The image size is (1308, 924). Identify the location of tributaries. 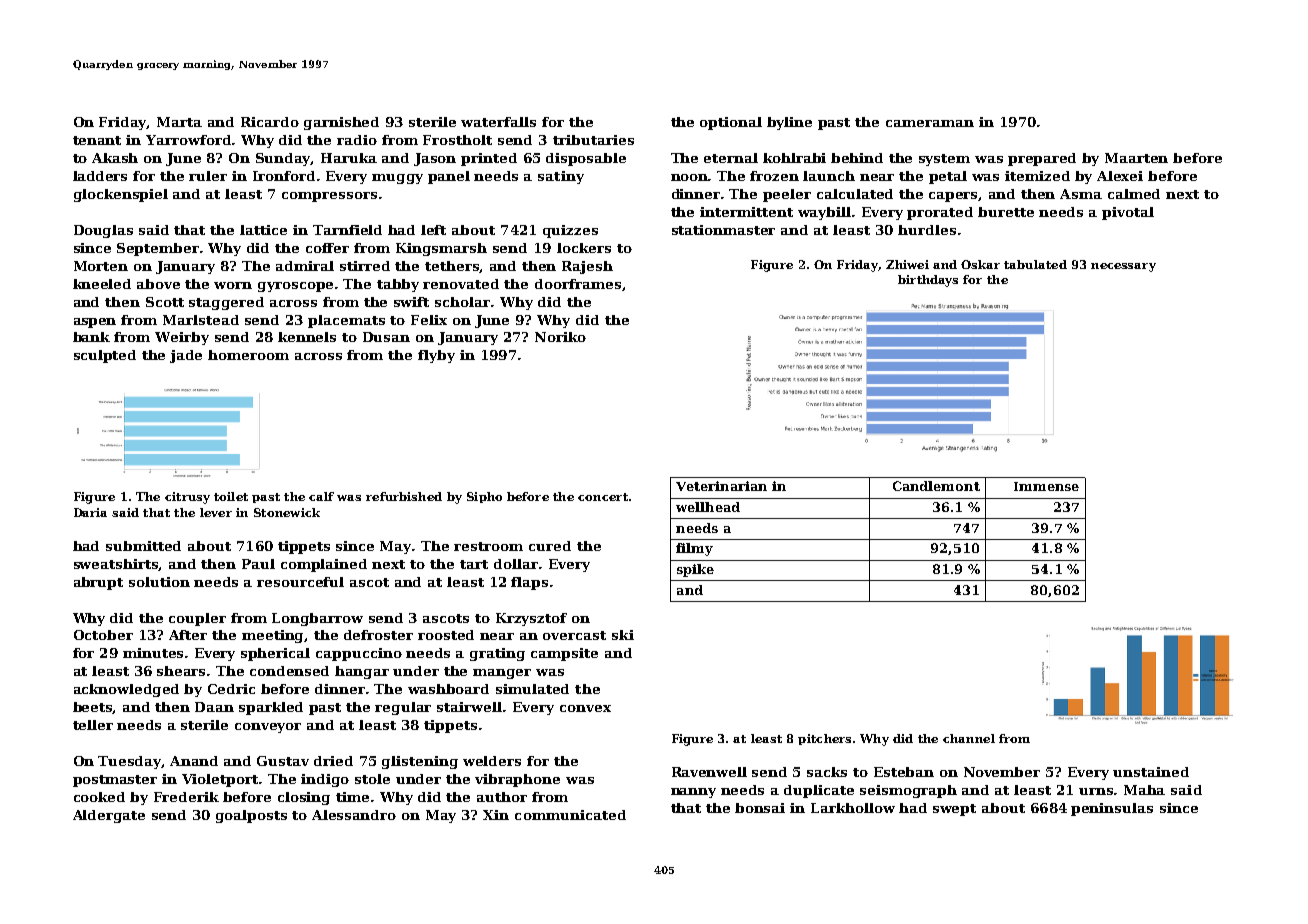
(593, 140).
